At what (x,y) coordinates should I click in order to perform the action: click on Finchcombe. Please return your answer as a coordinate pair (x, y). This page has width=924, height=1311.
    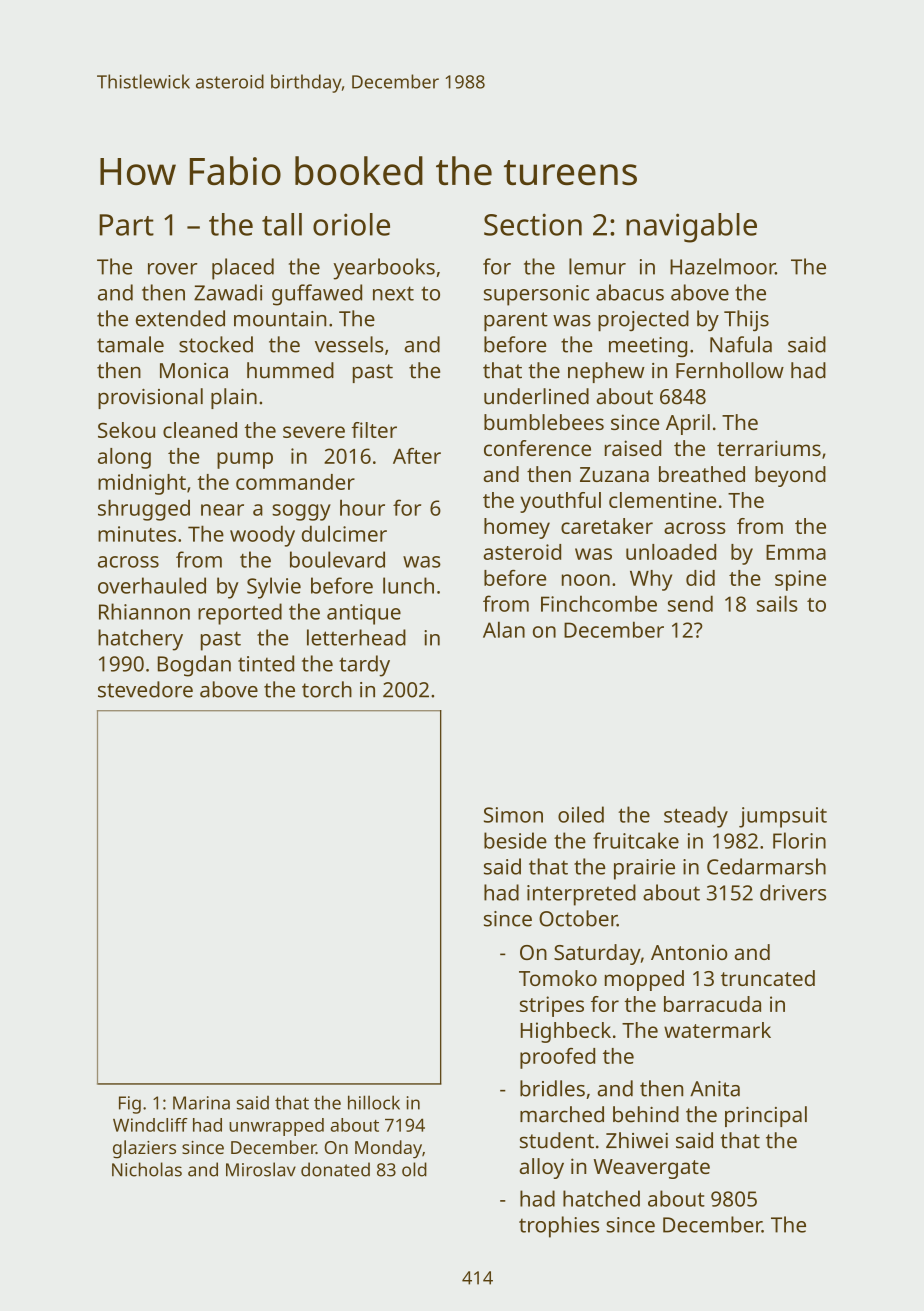
    Looking at the image, I should click on (599, 603).
